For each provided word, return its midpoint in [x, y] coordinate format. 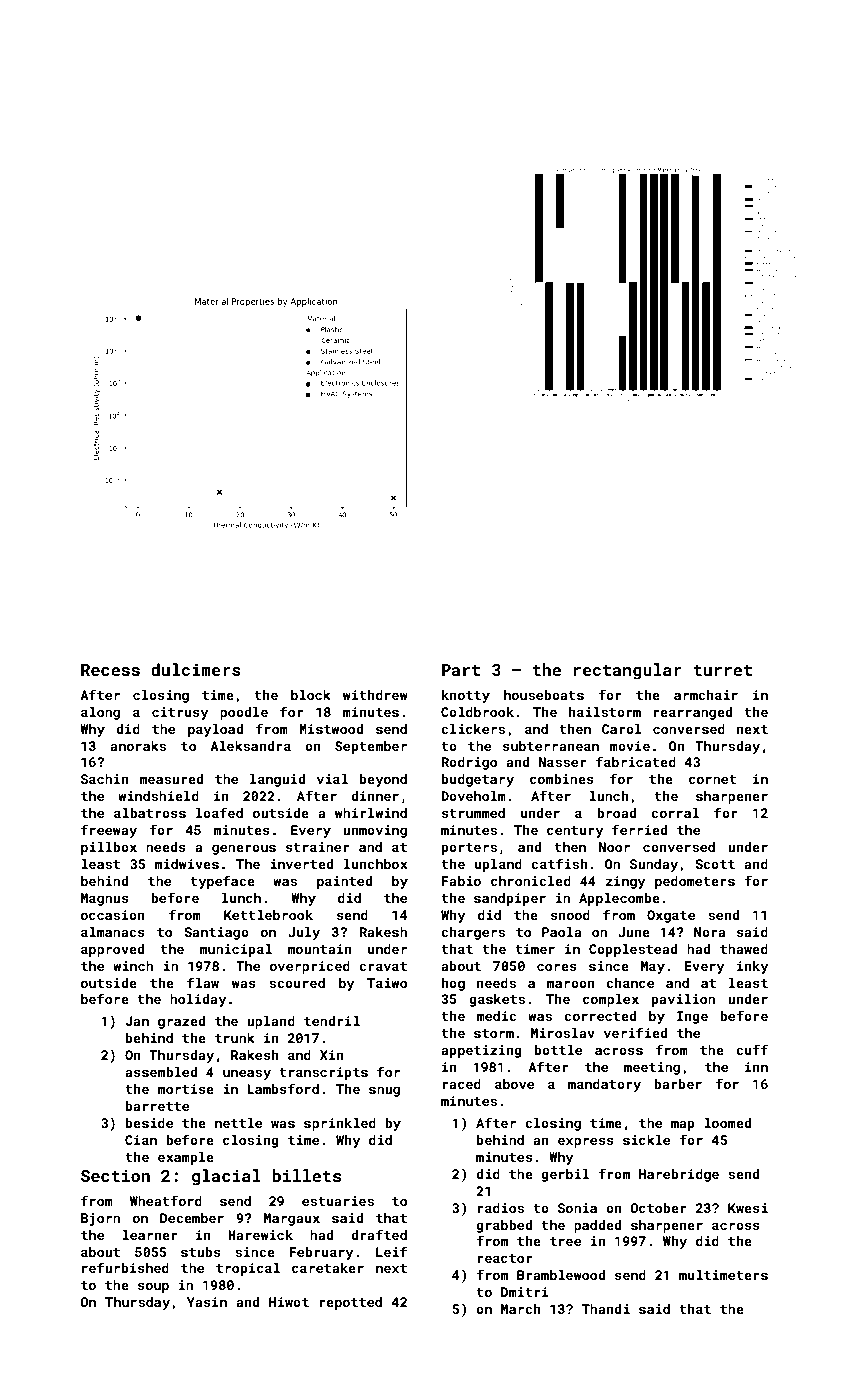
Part [461, 670]
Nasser [563, 762]
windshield [158, 796]
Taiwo [387, 983]
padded [597, 1226]
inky [753, 967]
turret [722, 670]
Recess [110, 670]
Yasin [207, 1302]
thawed [744, 949]
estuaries [338, 1201]
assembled [161, 1072]
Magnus [105, 899]
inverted [301, 864]
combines [562, 779]
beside [149, 1123]
